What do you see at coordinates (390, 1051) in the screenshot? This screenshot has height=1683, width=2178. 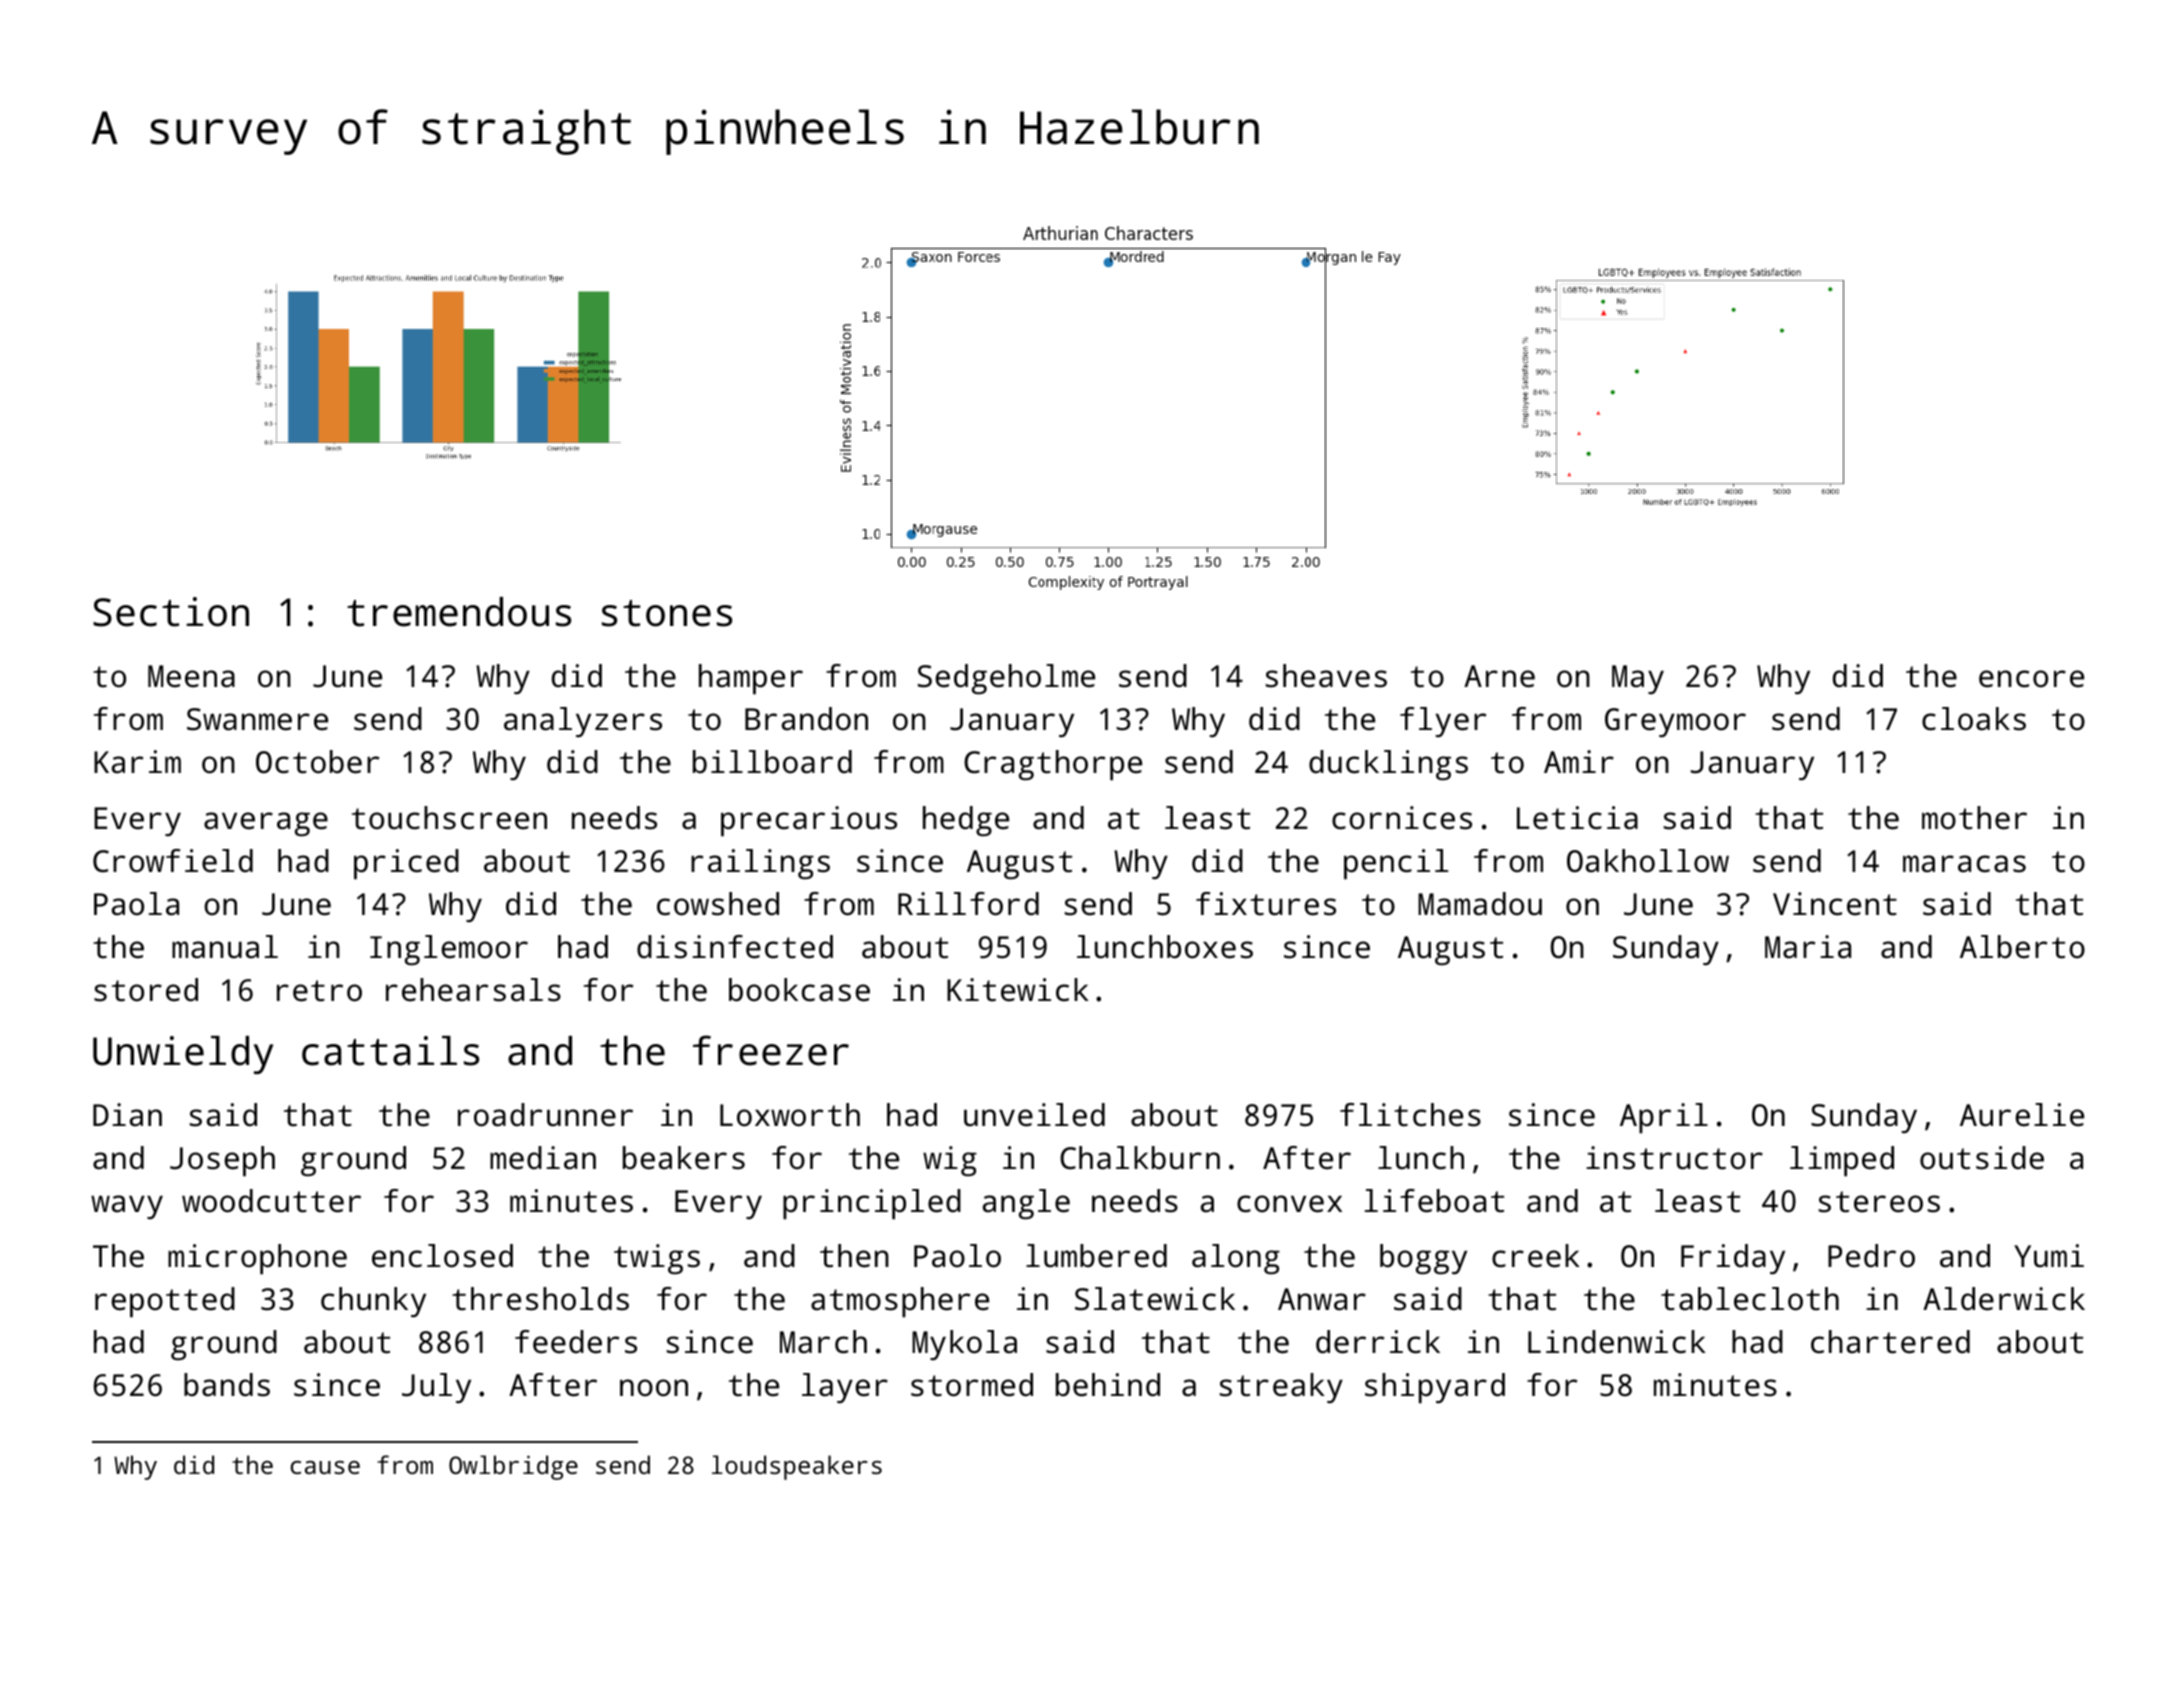 I see `cattails` at bounding box center [390, 1051].
